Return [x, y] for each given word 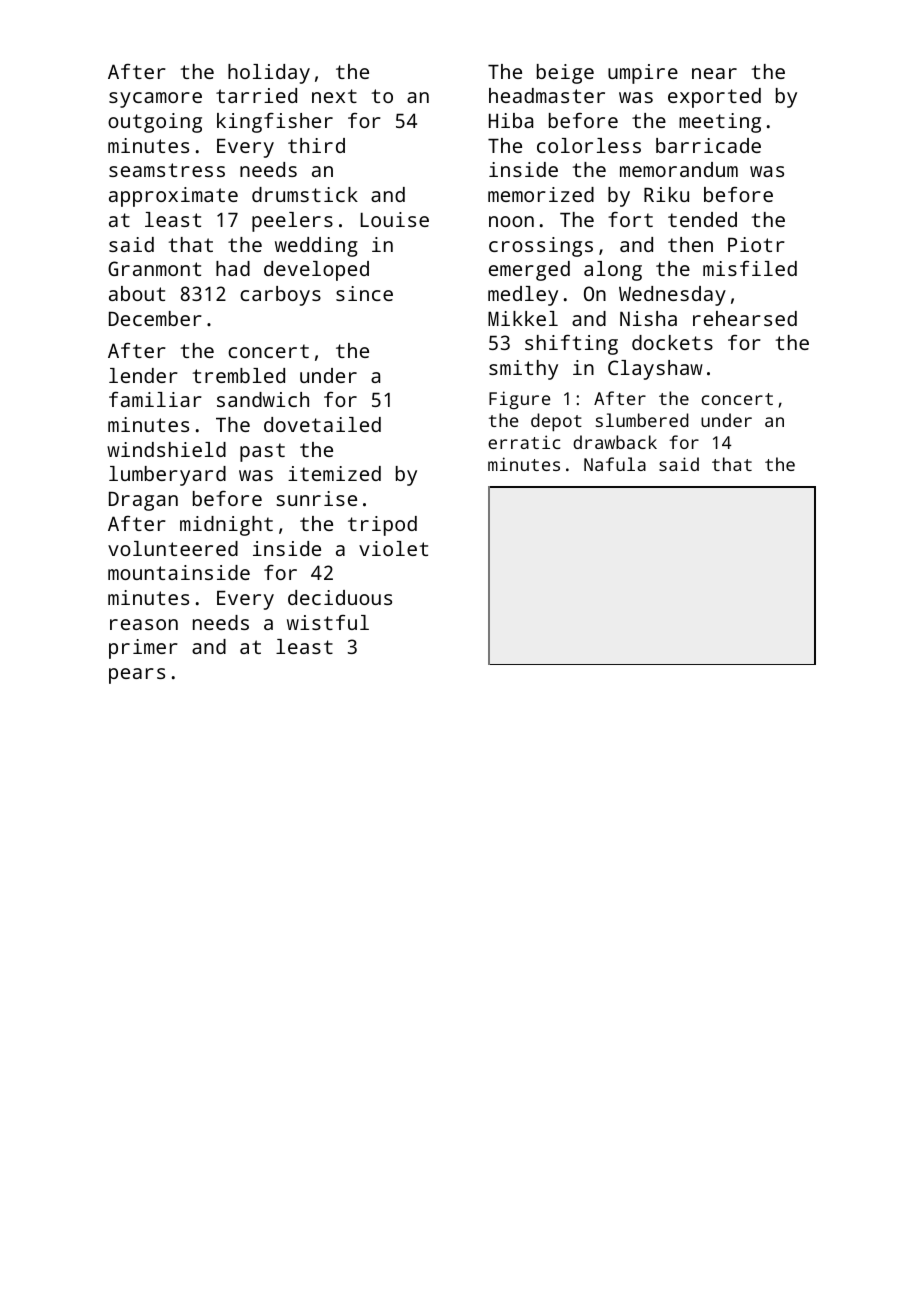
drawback [615, 442]
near [714, 73]
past [262, 452]
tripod [382, 526]
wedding [316, 247]
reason [144, 624]
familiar [155, 399]
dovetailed [322, 424]
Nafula [615, 464]
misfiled [750, 268]
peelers [292, 222]
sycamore [155, 100]
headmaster [547, 95]
